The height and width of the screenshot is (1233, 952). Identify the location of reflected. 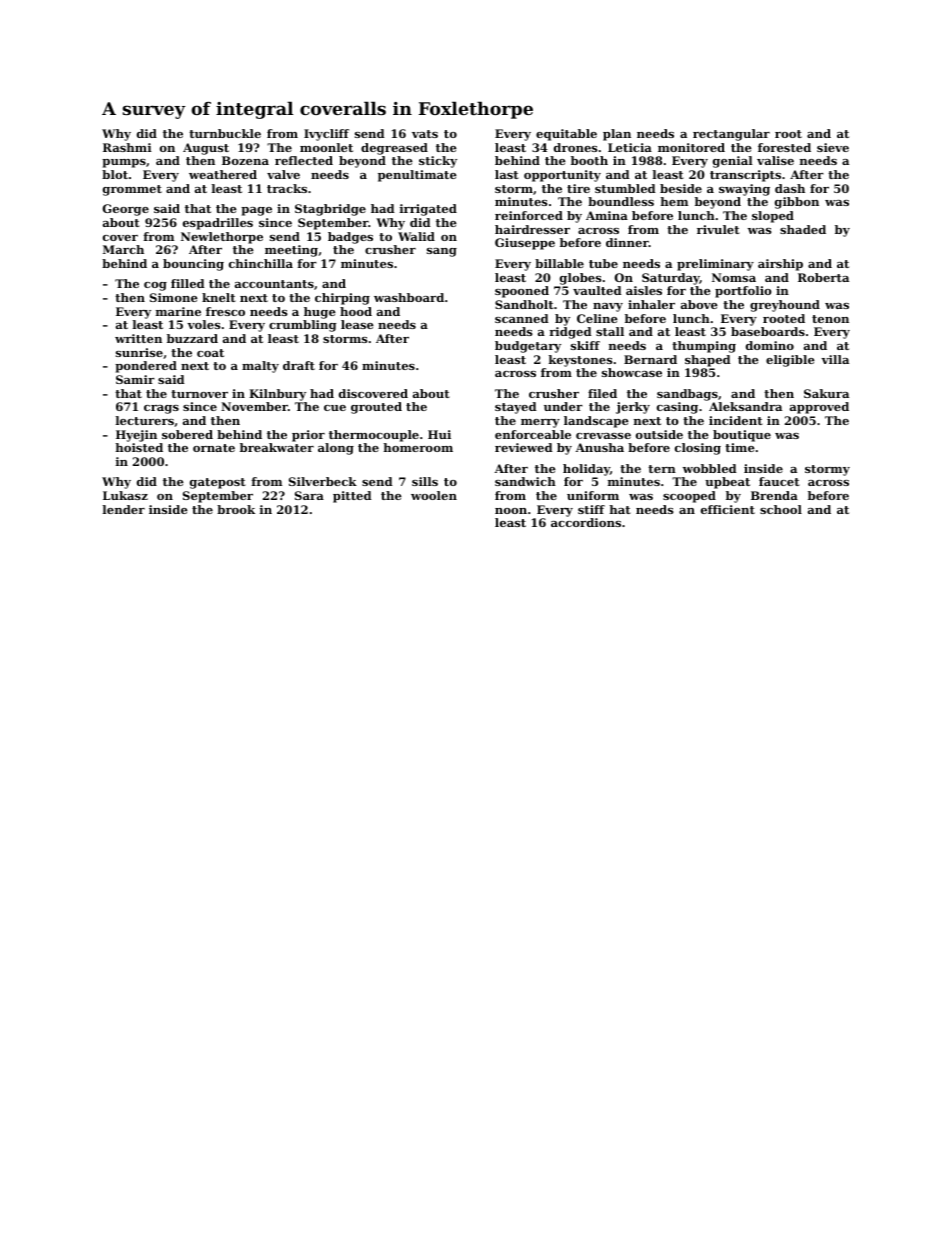
(304, 160).
